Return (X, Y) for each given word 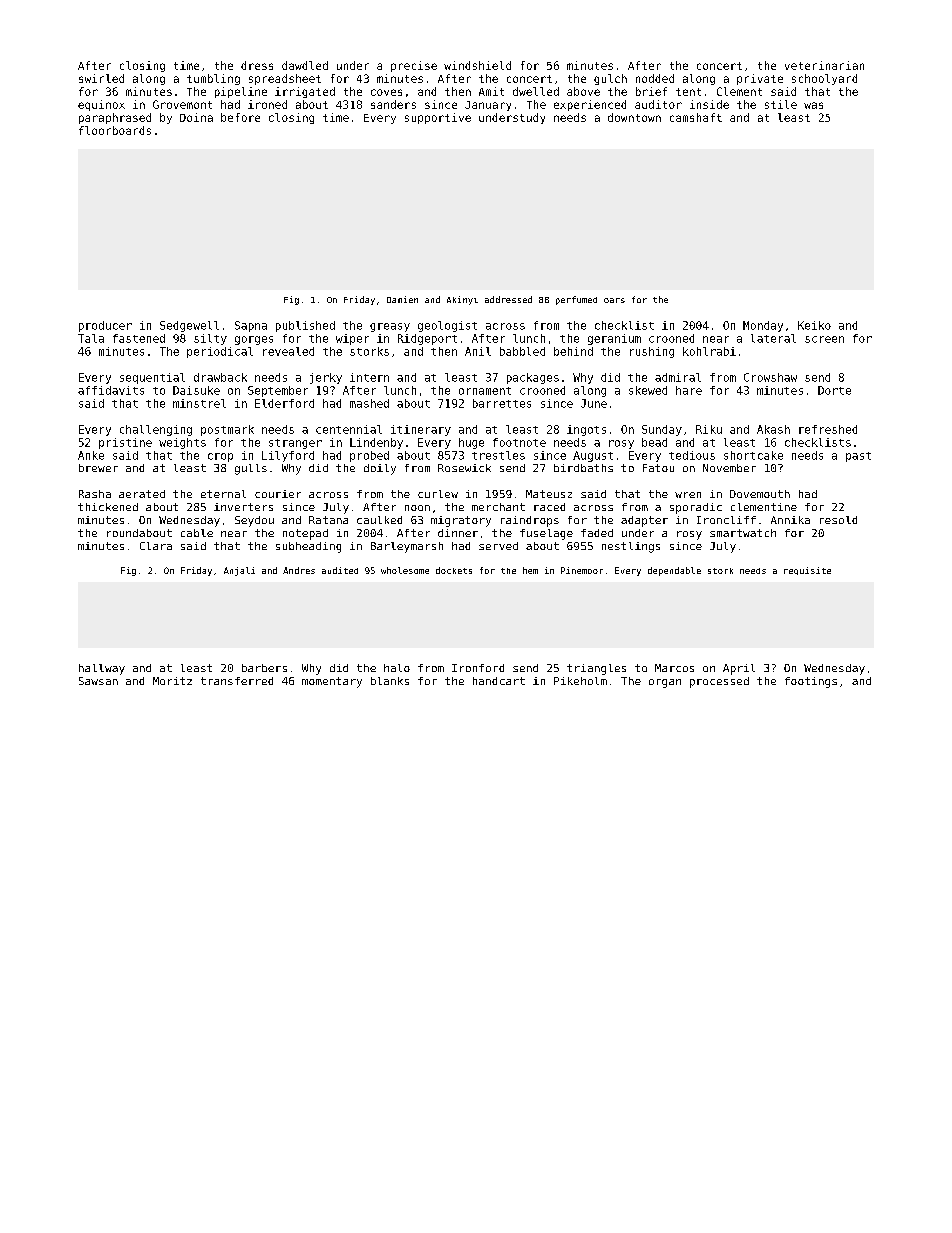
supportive (438, 118)
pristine (125, 443)
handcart (499, 681)
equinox (101, 105)
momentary (332, 682)
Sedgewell (189, 326)
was (813, 105)
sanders (393, 104)
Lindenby (376, 443)
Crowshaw (770, 377)
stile (781, 104)
